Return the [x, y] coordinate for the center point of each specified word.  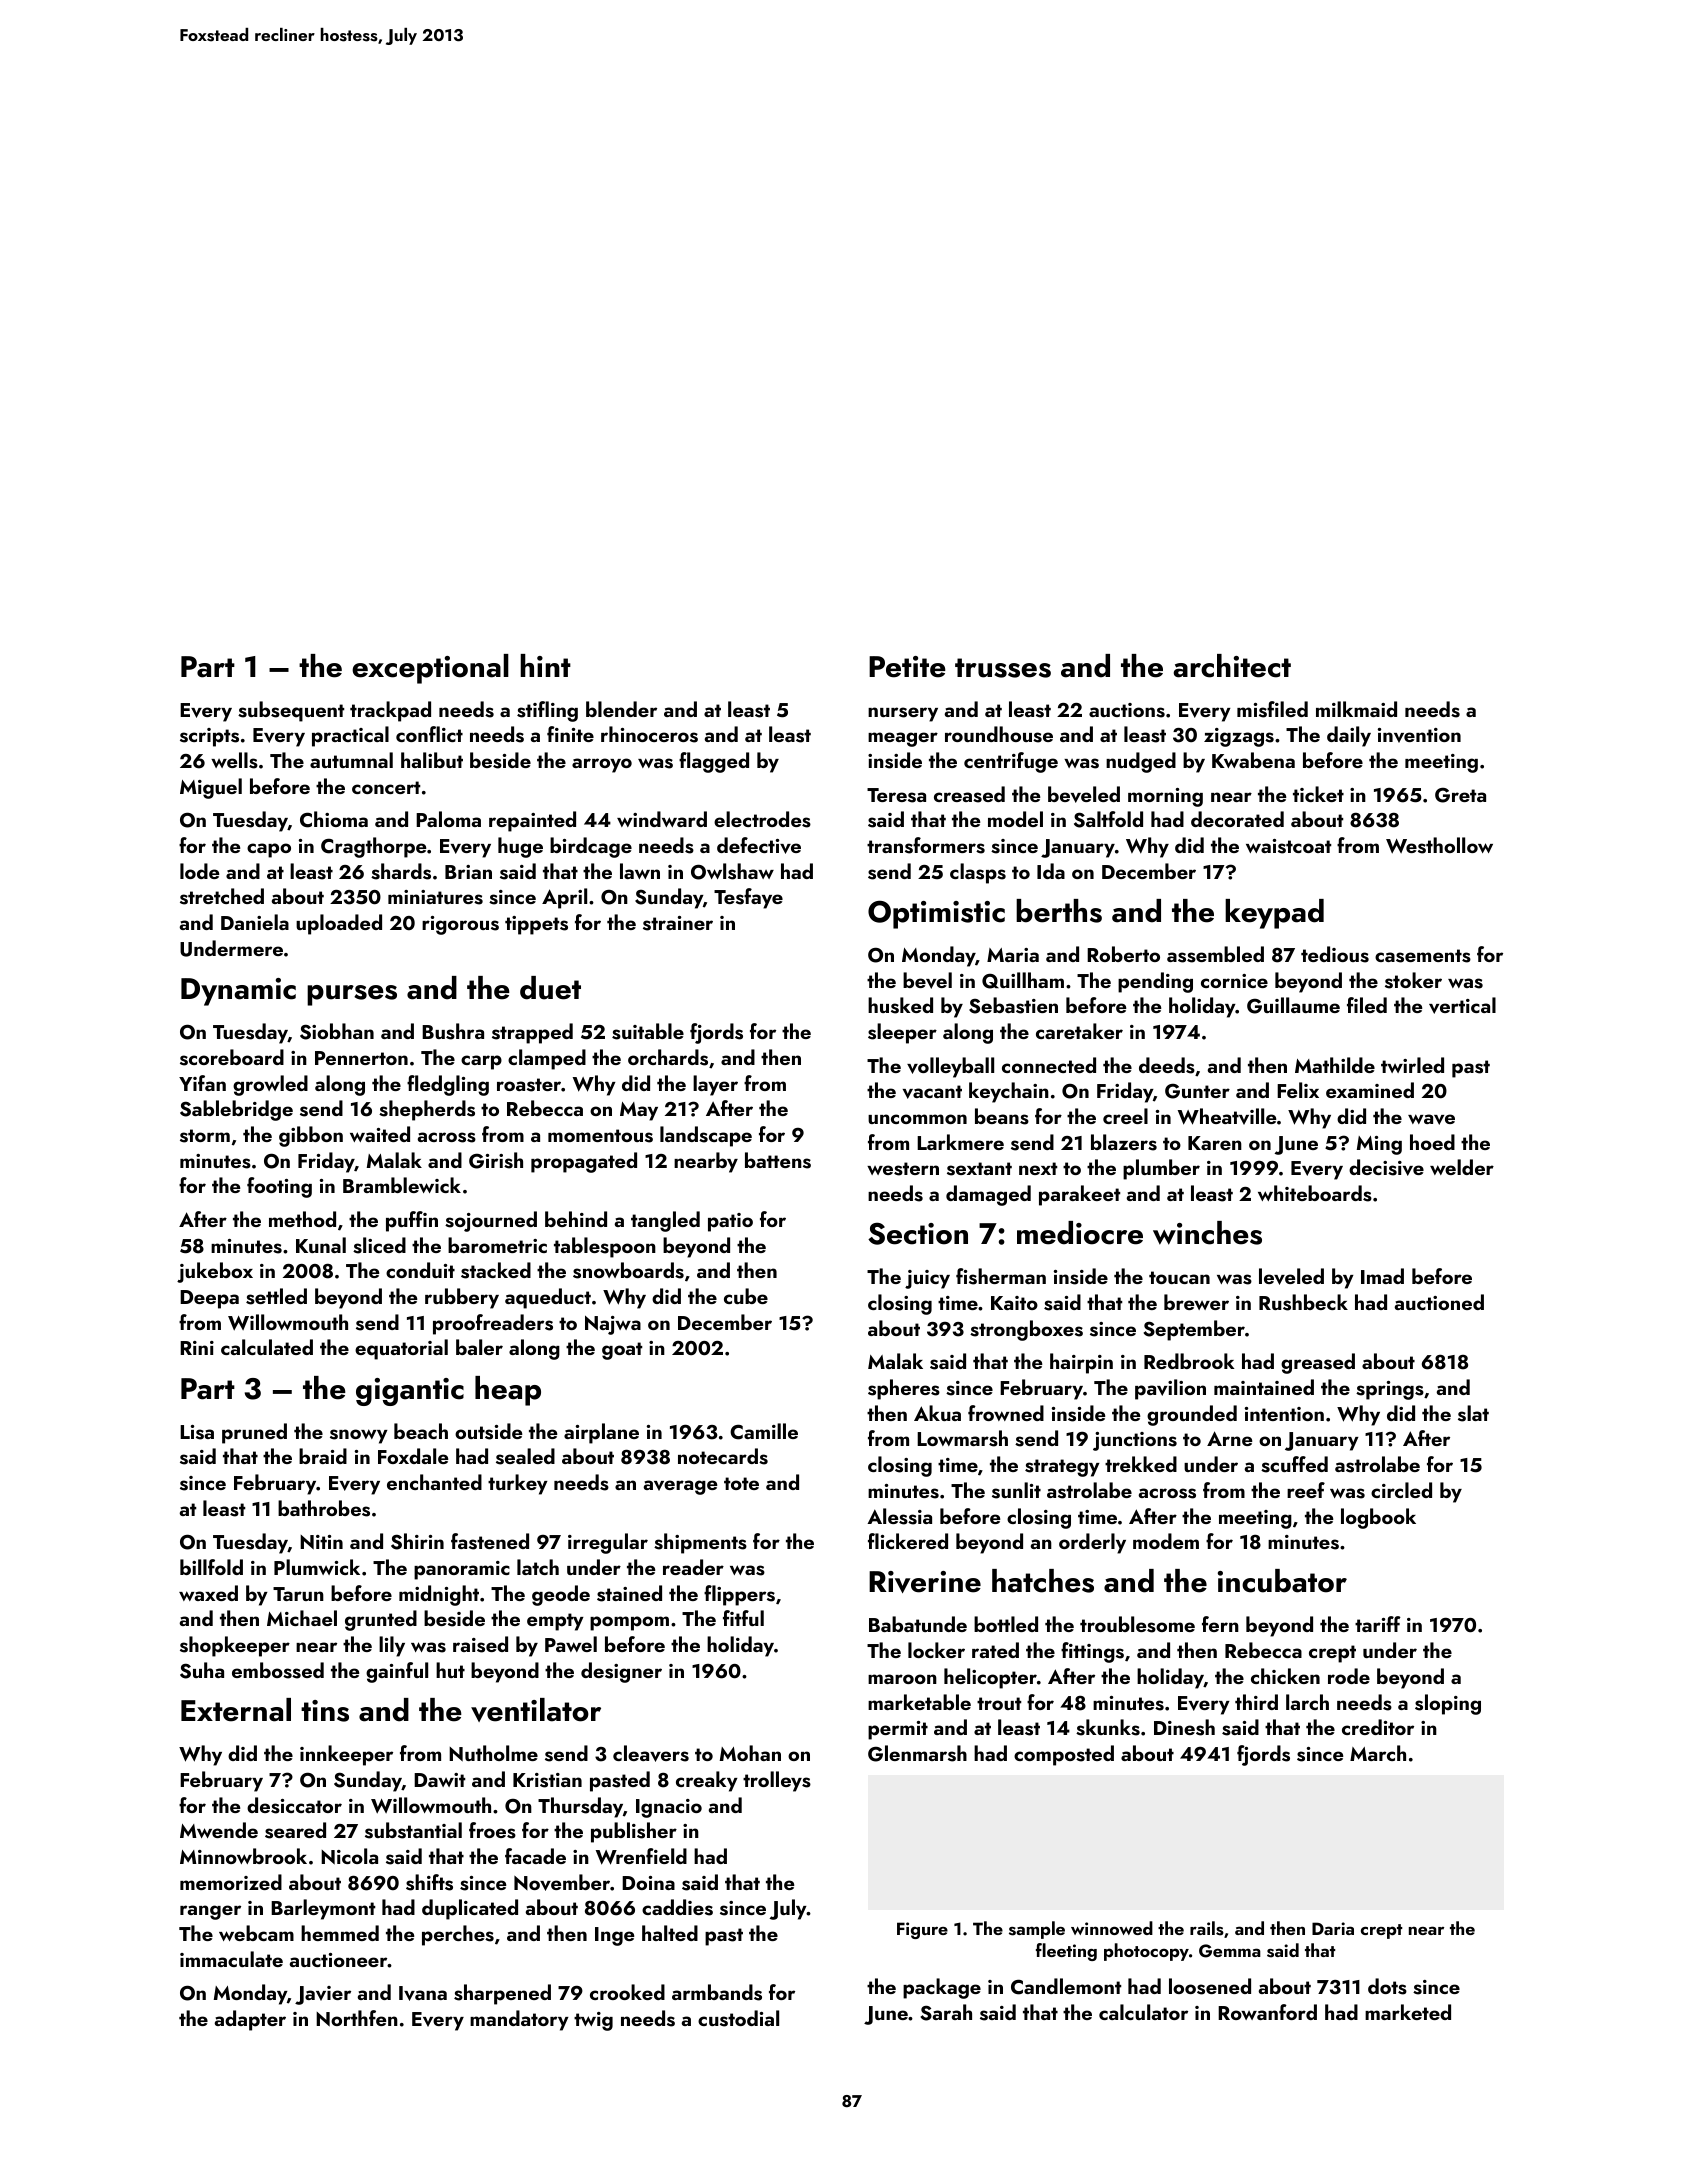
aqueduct [548, 1298]
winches [1207, 1233]
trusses [1003, 668]
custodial [738, 2018]
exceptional [430, 669]
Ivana [423, 1993]
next [1038, 1168]
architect [1232, 666]
